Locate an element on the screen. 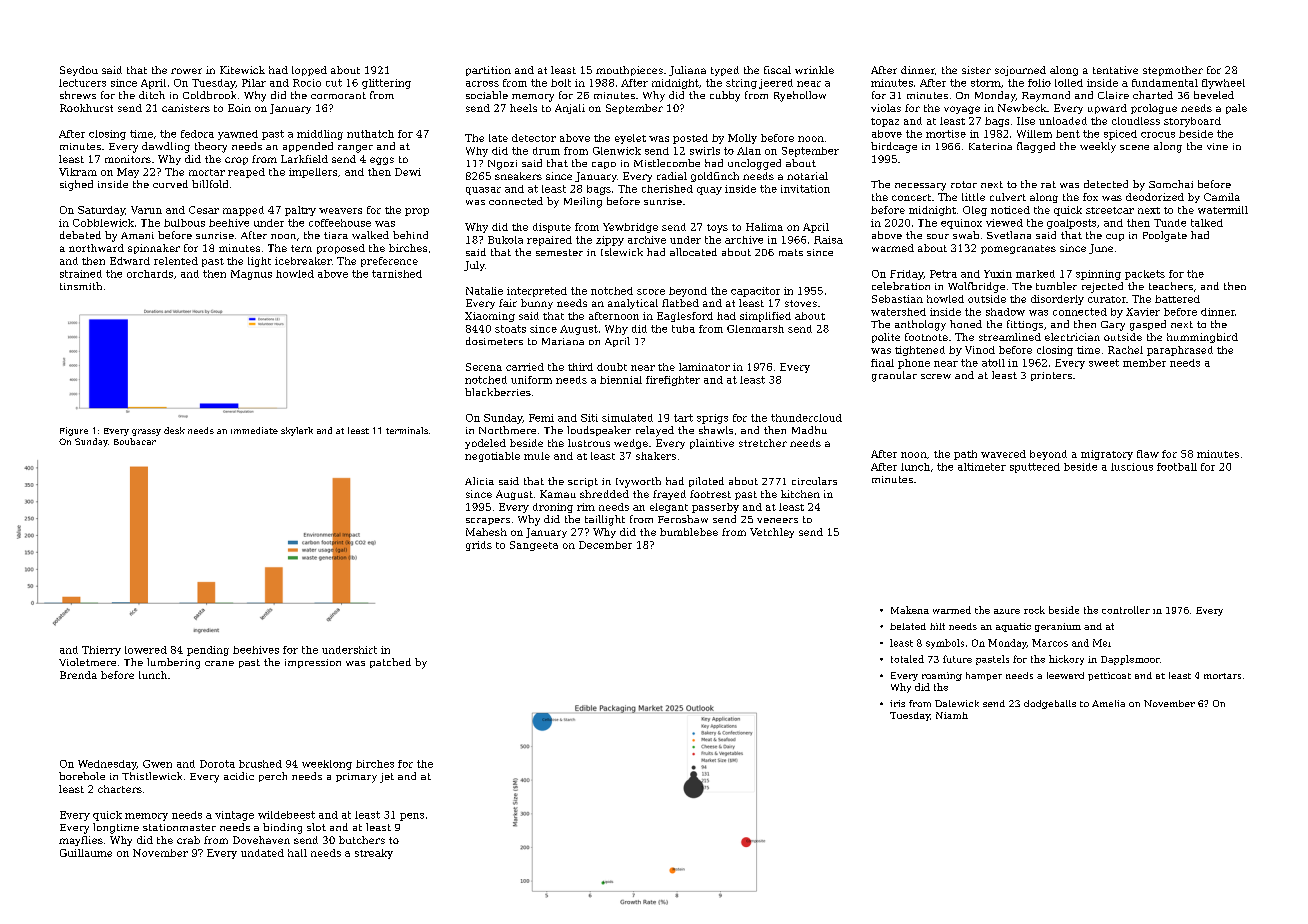 The width and height of the screenshot is (1308, 924). iris is located at coordinates (897, 703).
